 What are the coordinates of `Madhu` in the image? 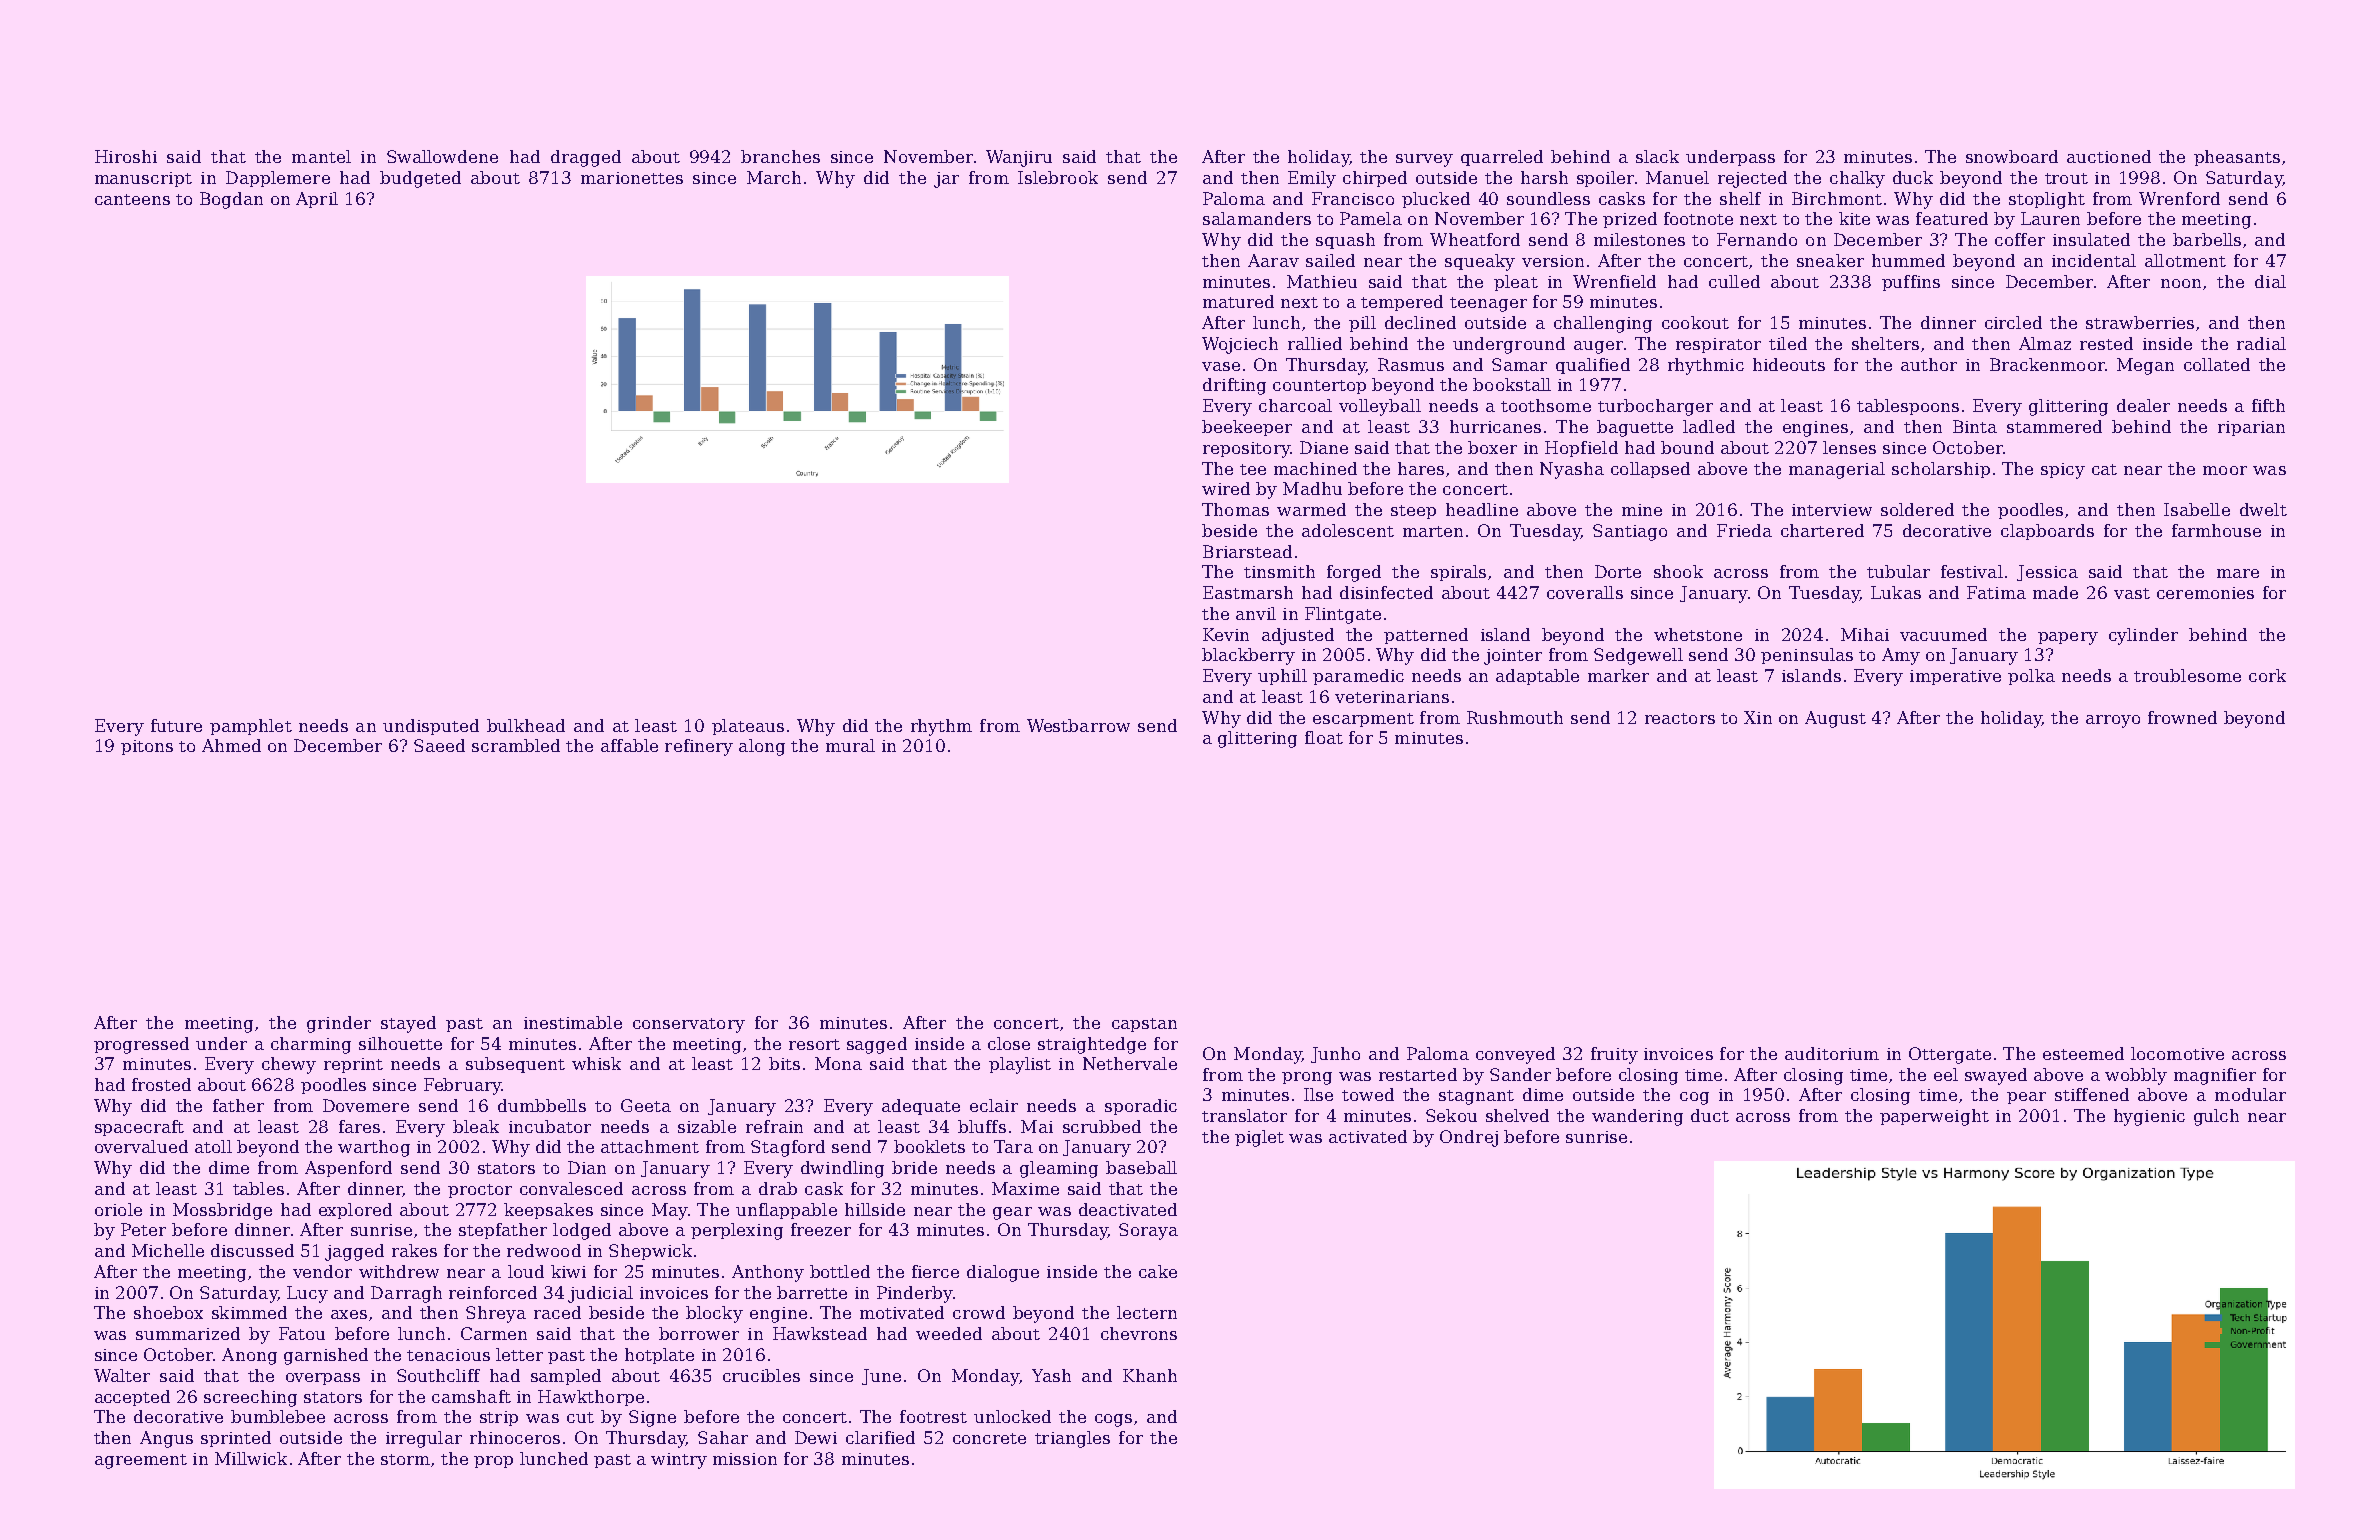 It's located at (1312, 488).
